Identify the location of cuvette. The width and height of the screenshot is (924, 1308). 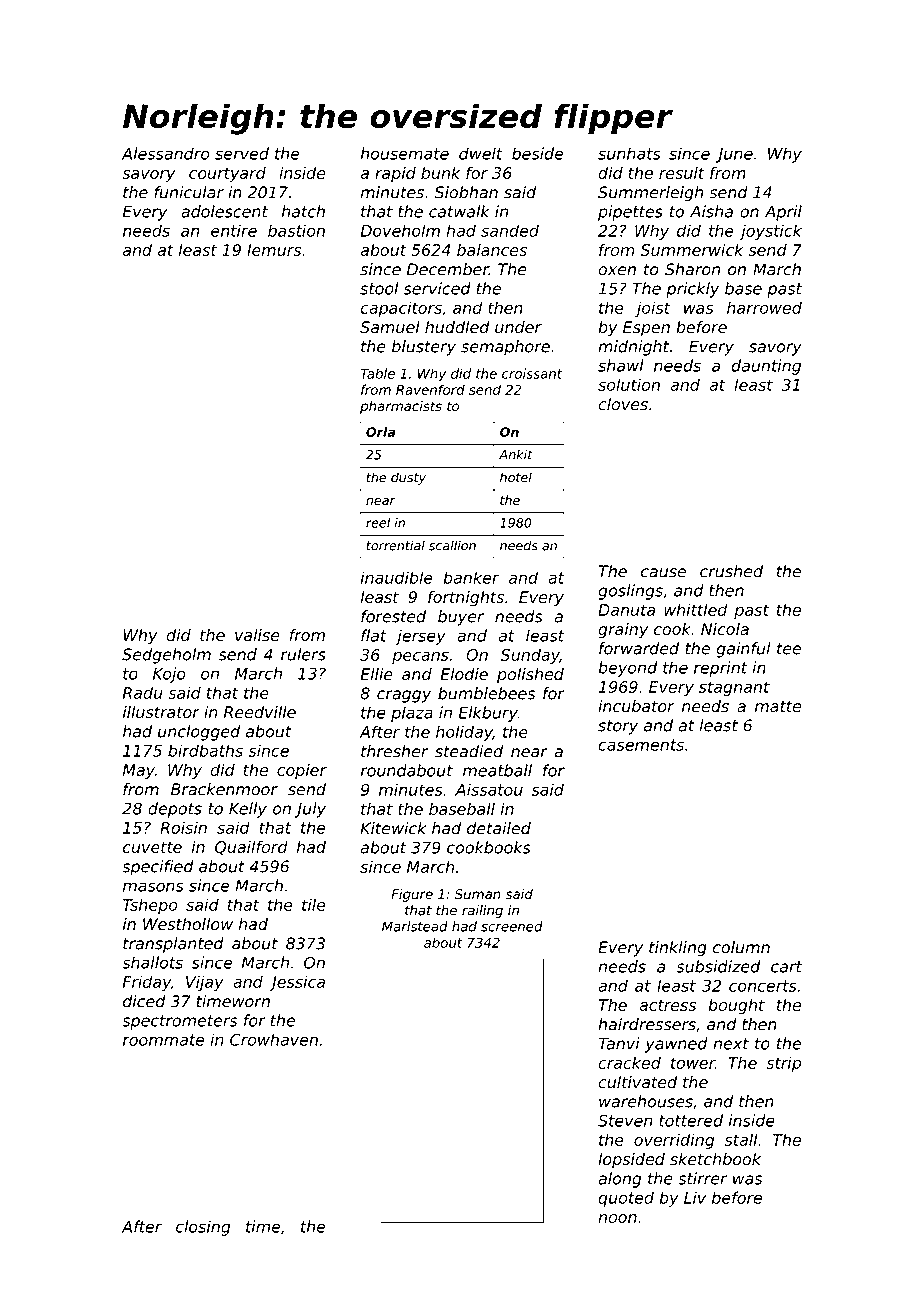
(152, 847).
